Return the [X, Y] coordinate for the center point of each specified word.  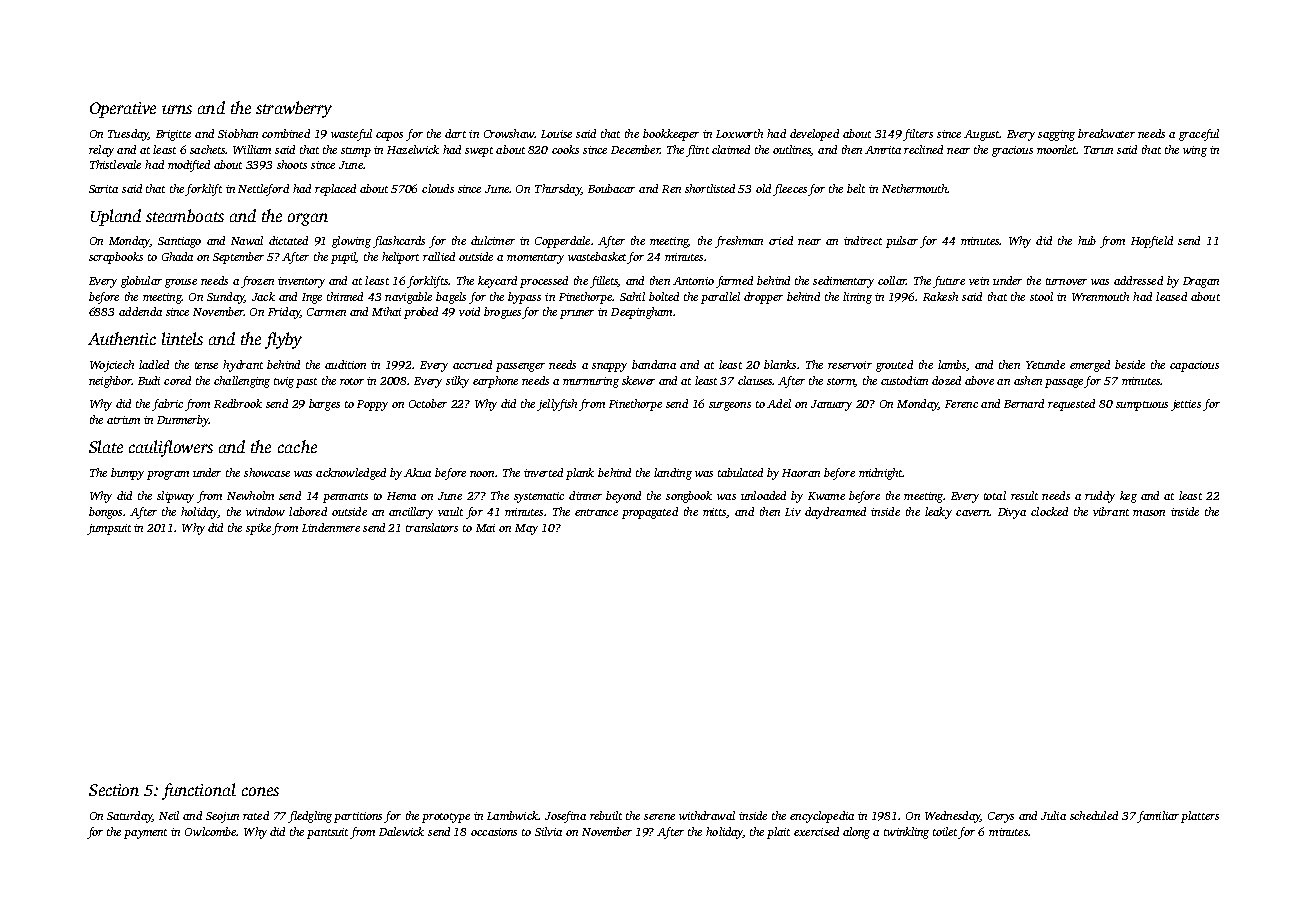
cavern [972, 513]
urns [177, 109]
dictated [288, 240]
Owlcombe [211, 831]
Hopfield [1152, 242]
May [526, 529]
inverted [543, 472]
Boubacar [611, 188]
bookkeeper [671, 135]
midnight [881, 474]
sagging [1056, 135]
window [265, 511]
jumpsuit [109, 529]
